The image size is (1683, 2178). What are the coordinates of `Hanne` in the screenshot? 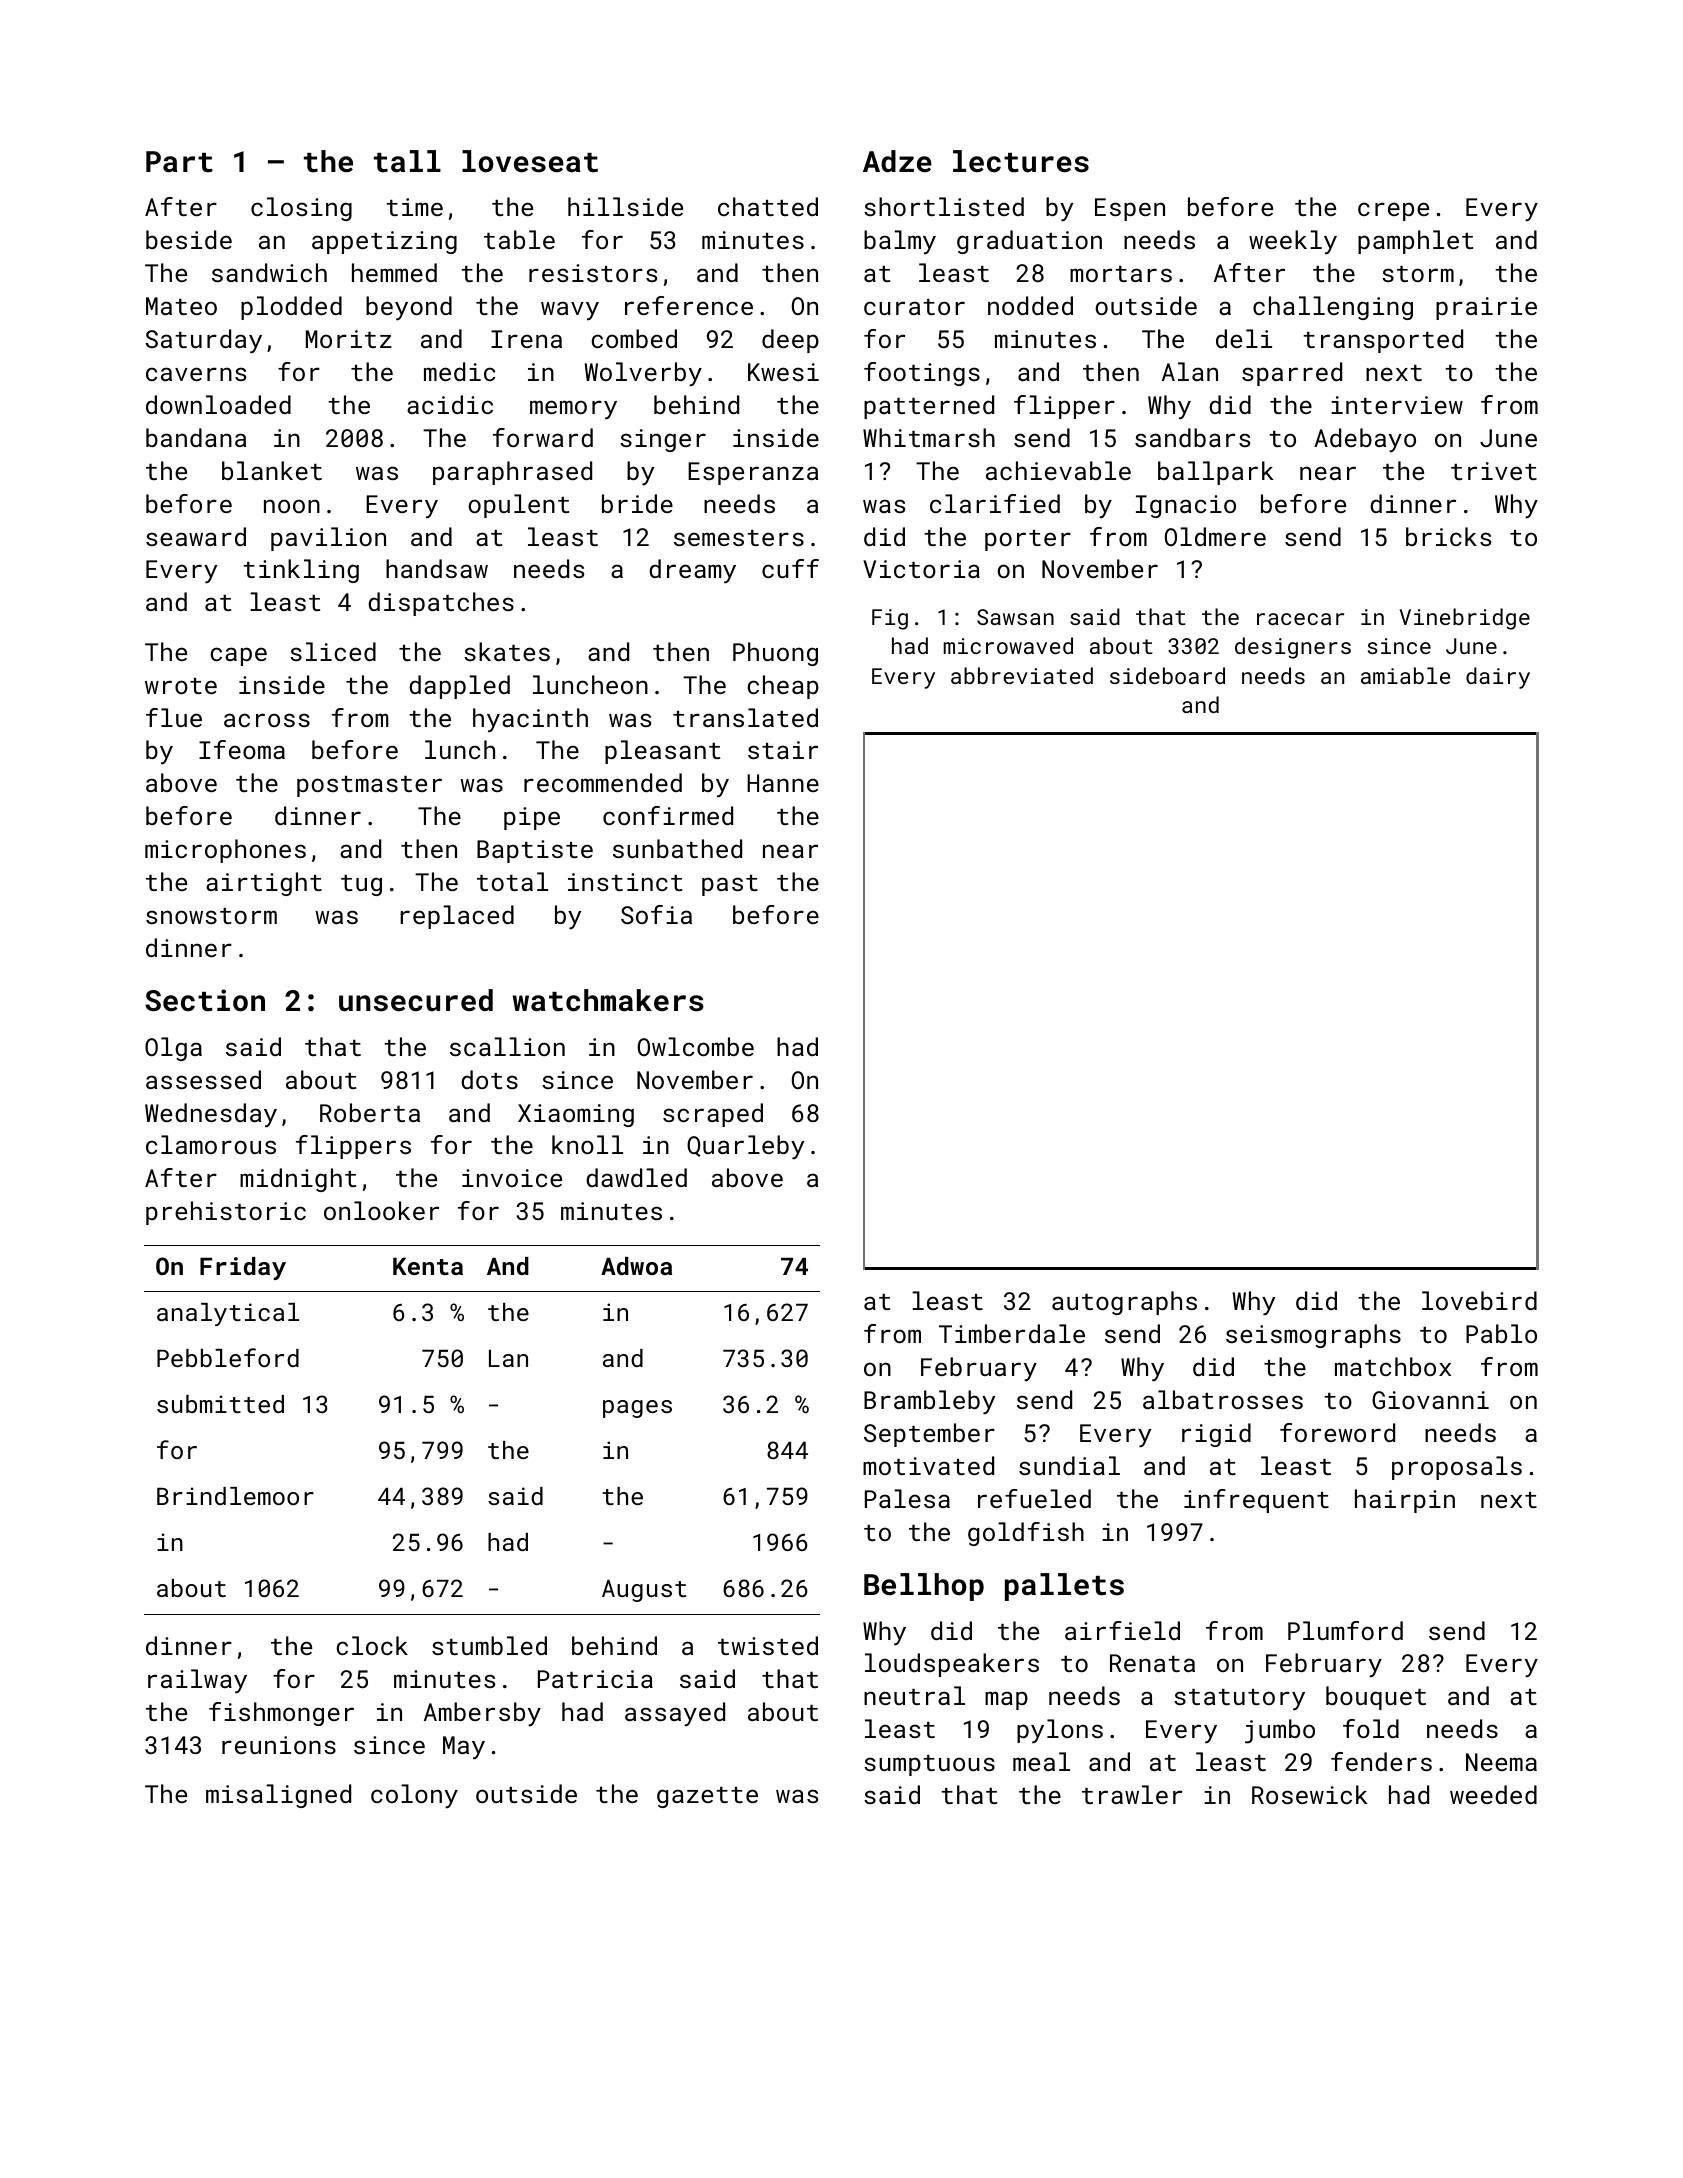 It's located at (783, 783).
